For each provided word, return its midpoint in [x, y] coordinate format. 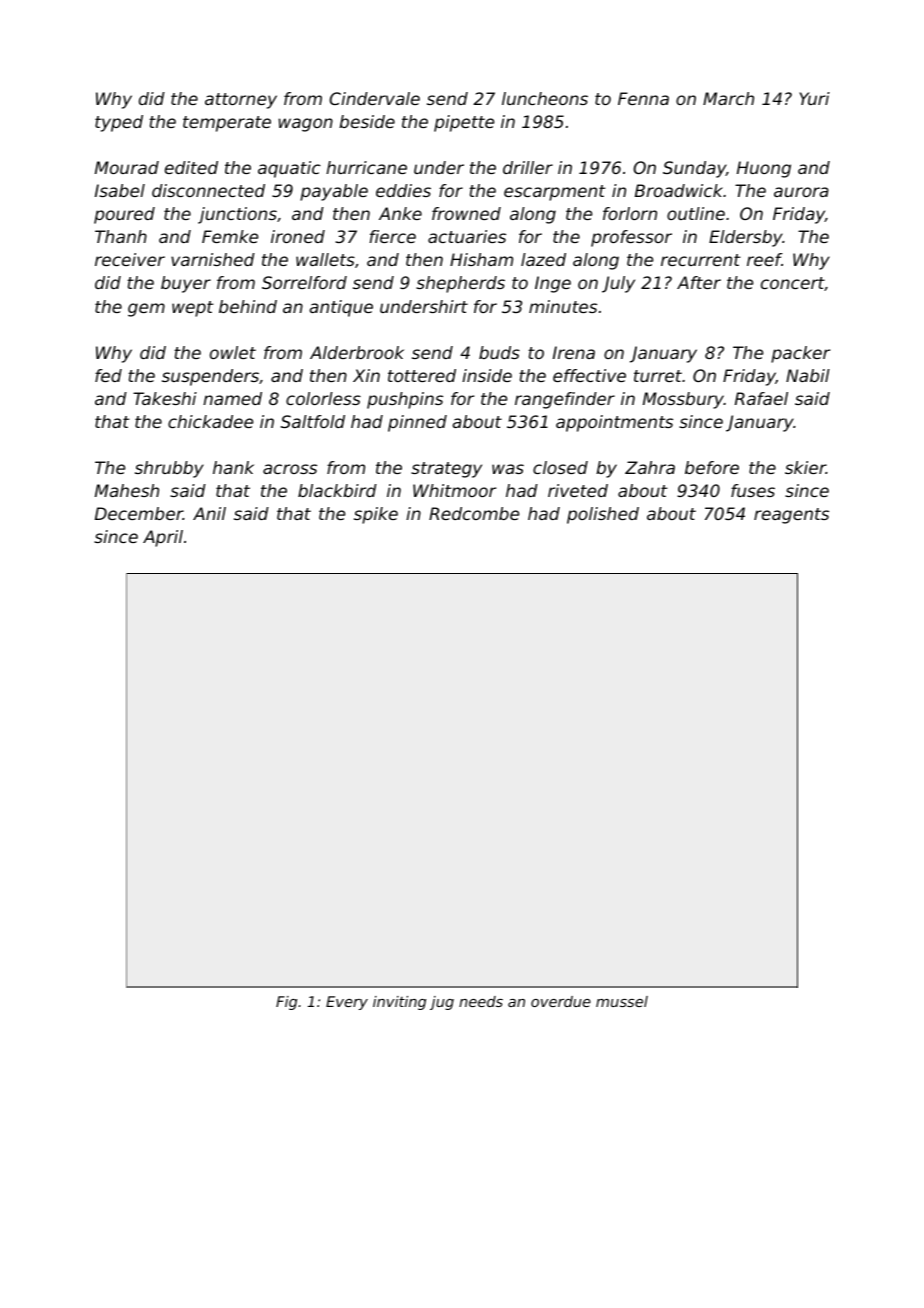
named [232, 398]
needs [481, 1001]
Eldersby [746, 238]
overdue [561, 1001]
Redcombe [474, 513]
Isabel [120, 190]
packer [800, 354]
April [163, 538]
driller [528, 167]
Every [347, 1003]
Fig [286, 1003]
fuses [753, 490]
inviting [399, 1003]
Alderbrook [357, 352]
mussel [622, 1001]
